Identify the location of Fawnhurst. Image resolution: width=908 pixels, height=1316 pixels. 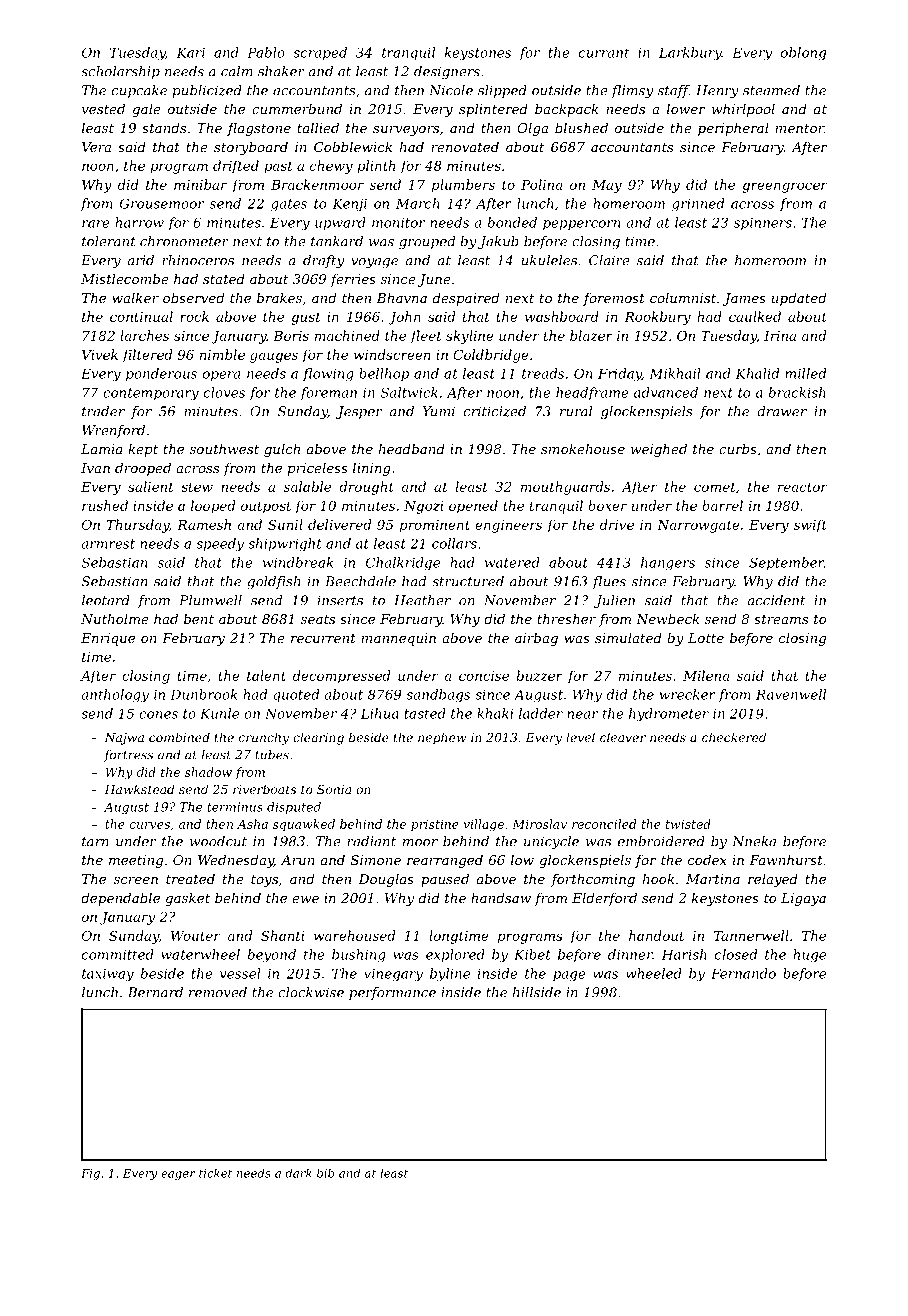
(786, 859).
